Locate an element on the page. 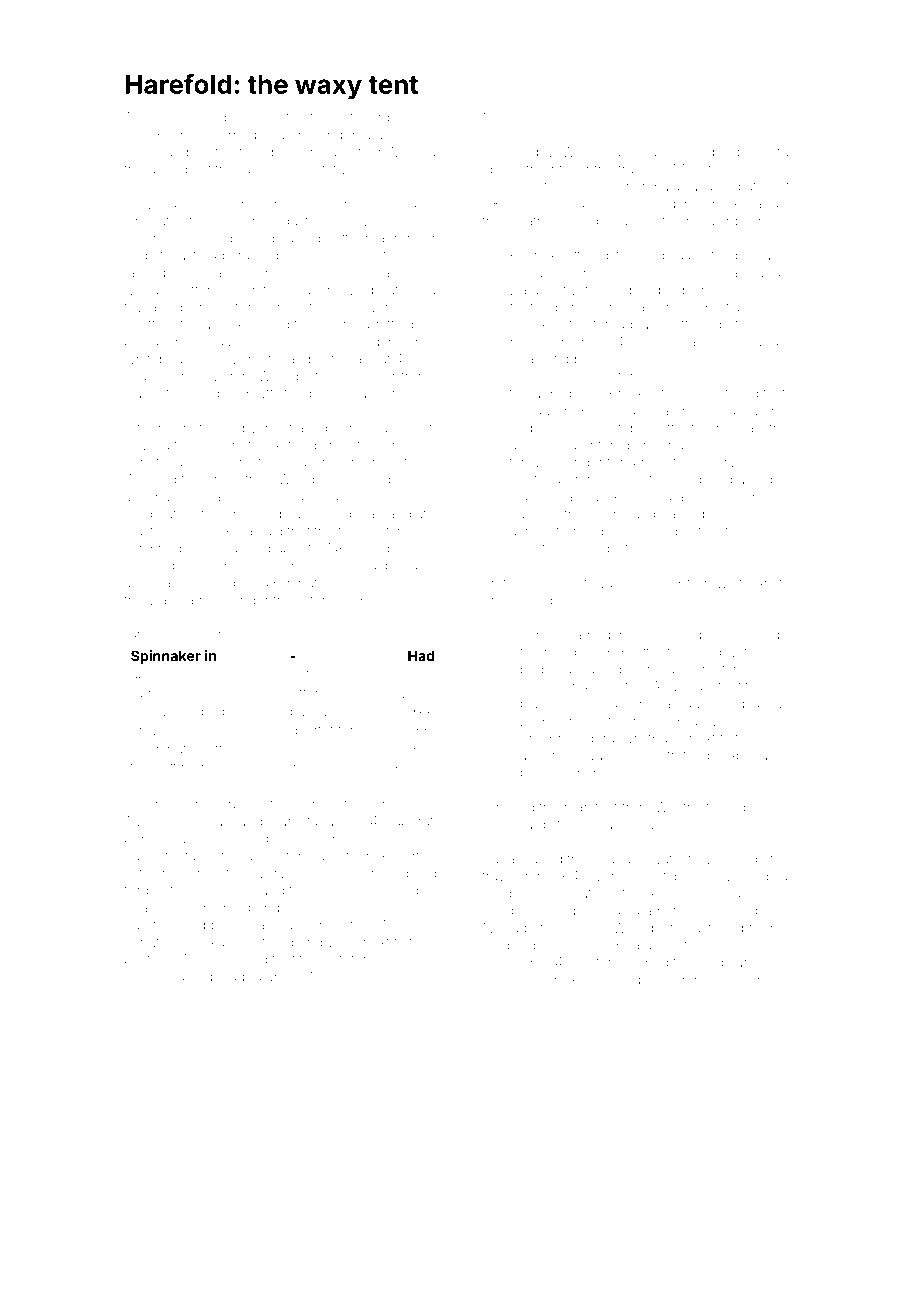  novella is located at coordinates (147, 445).
